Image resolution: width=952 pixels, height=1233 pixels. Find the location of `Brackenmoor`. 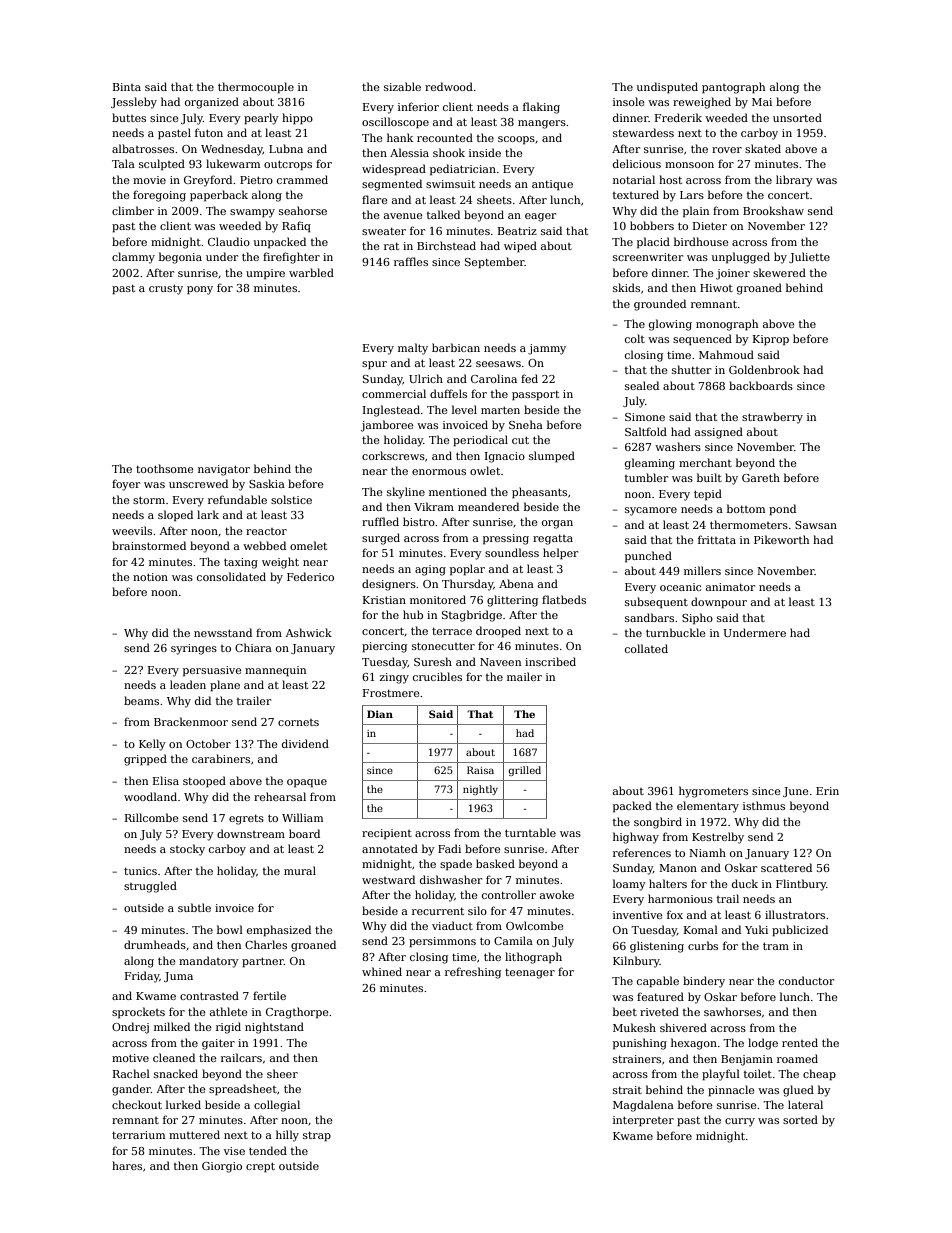

Brackenmoor is located at coordinates (191, 721).
